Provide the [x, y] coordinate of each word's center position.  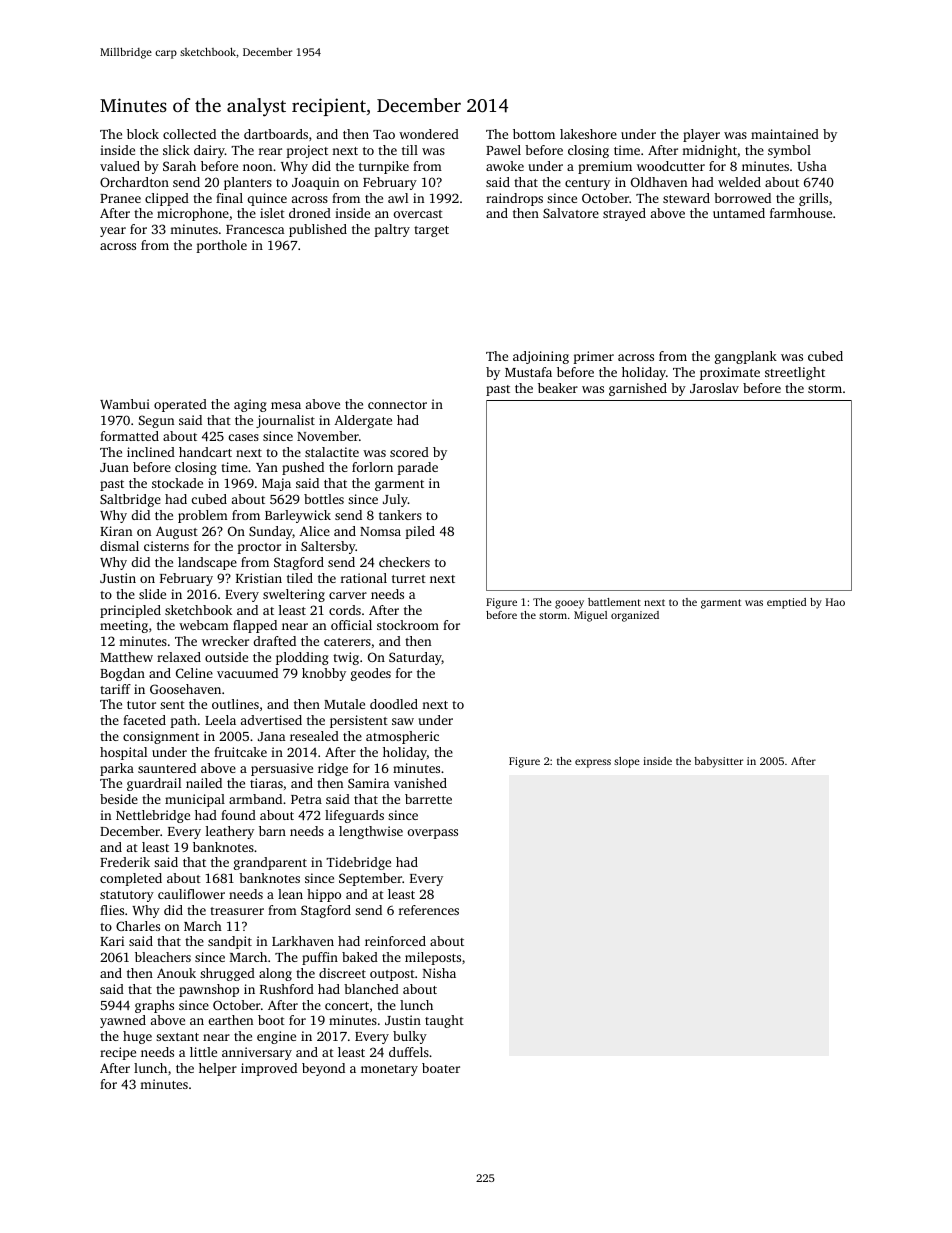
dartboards [276, 134]
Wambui [125, 404]
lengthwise [371, 832]
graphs [154, 1006]
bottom [534, 134]
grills [813, 199]
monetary [389, 1070]
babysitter [718, 762]
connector [397, 405]
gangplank [746, 357]
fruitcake [240, 752]
